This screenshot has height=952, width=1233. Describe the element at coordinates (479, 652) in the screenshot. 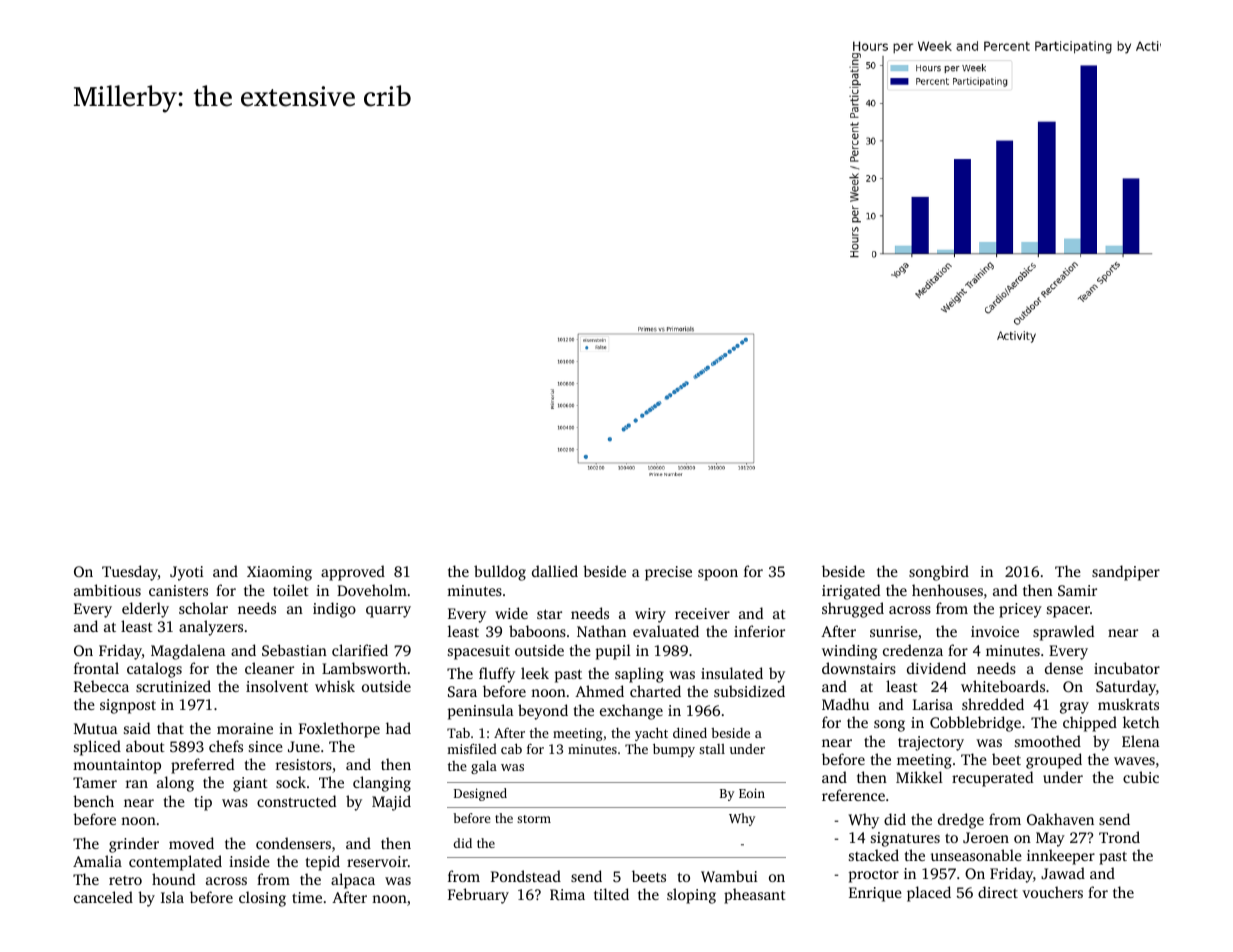

I see `spacesuit` at that location.
